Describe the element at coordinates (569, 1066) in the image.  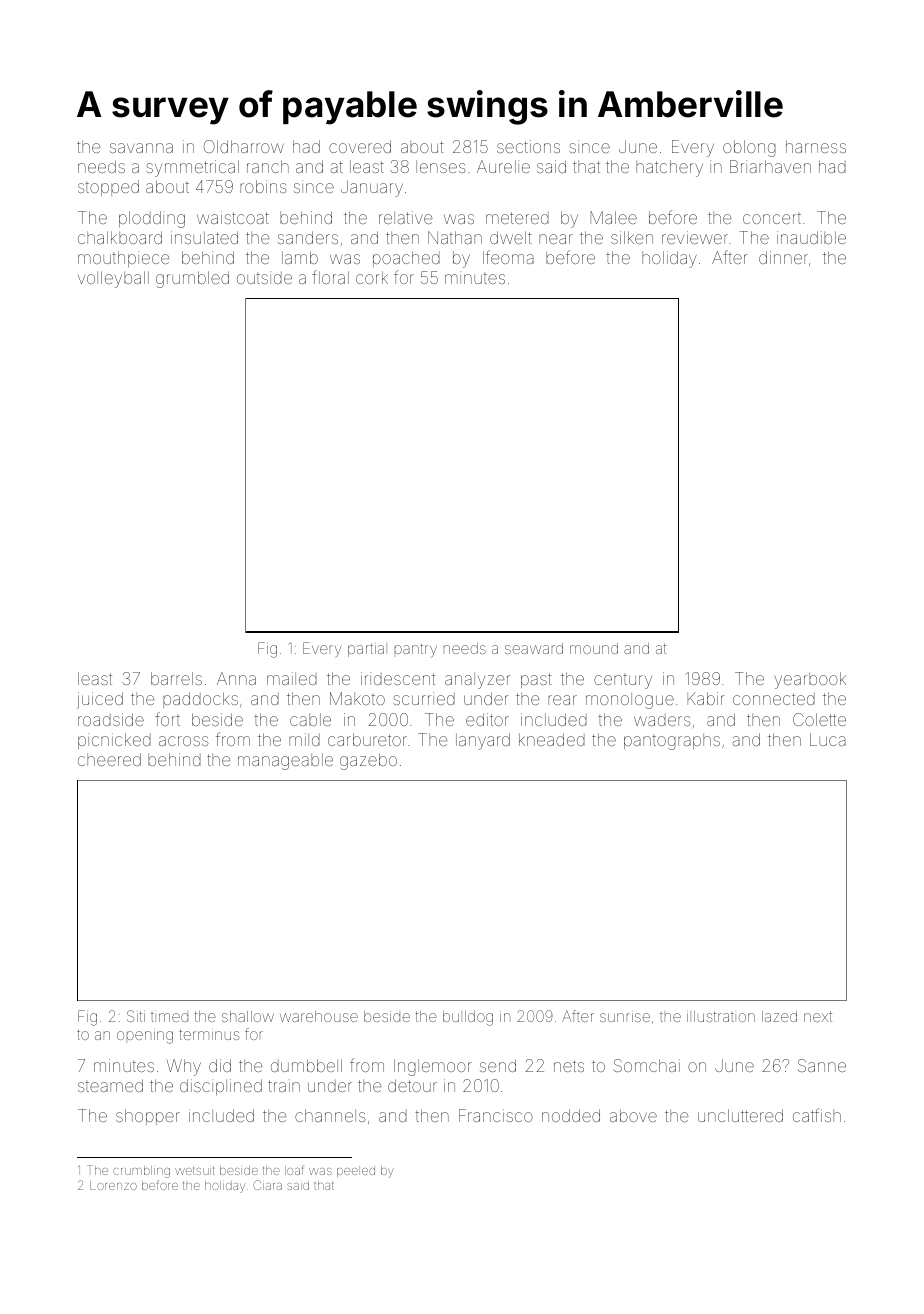
I see `nets` at that location.
